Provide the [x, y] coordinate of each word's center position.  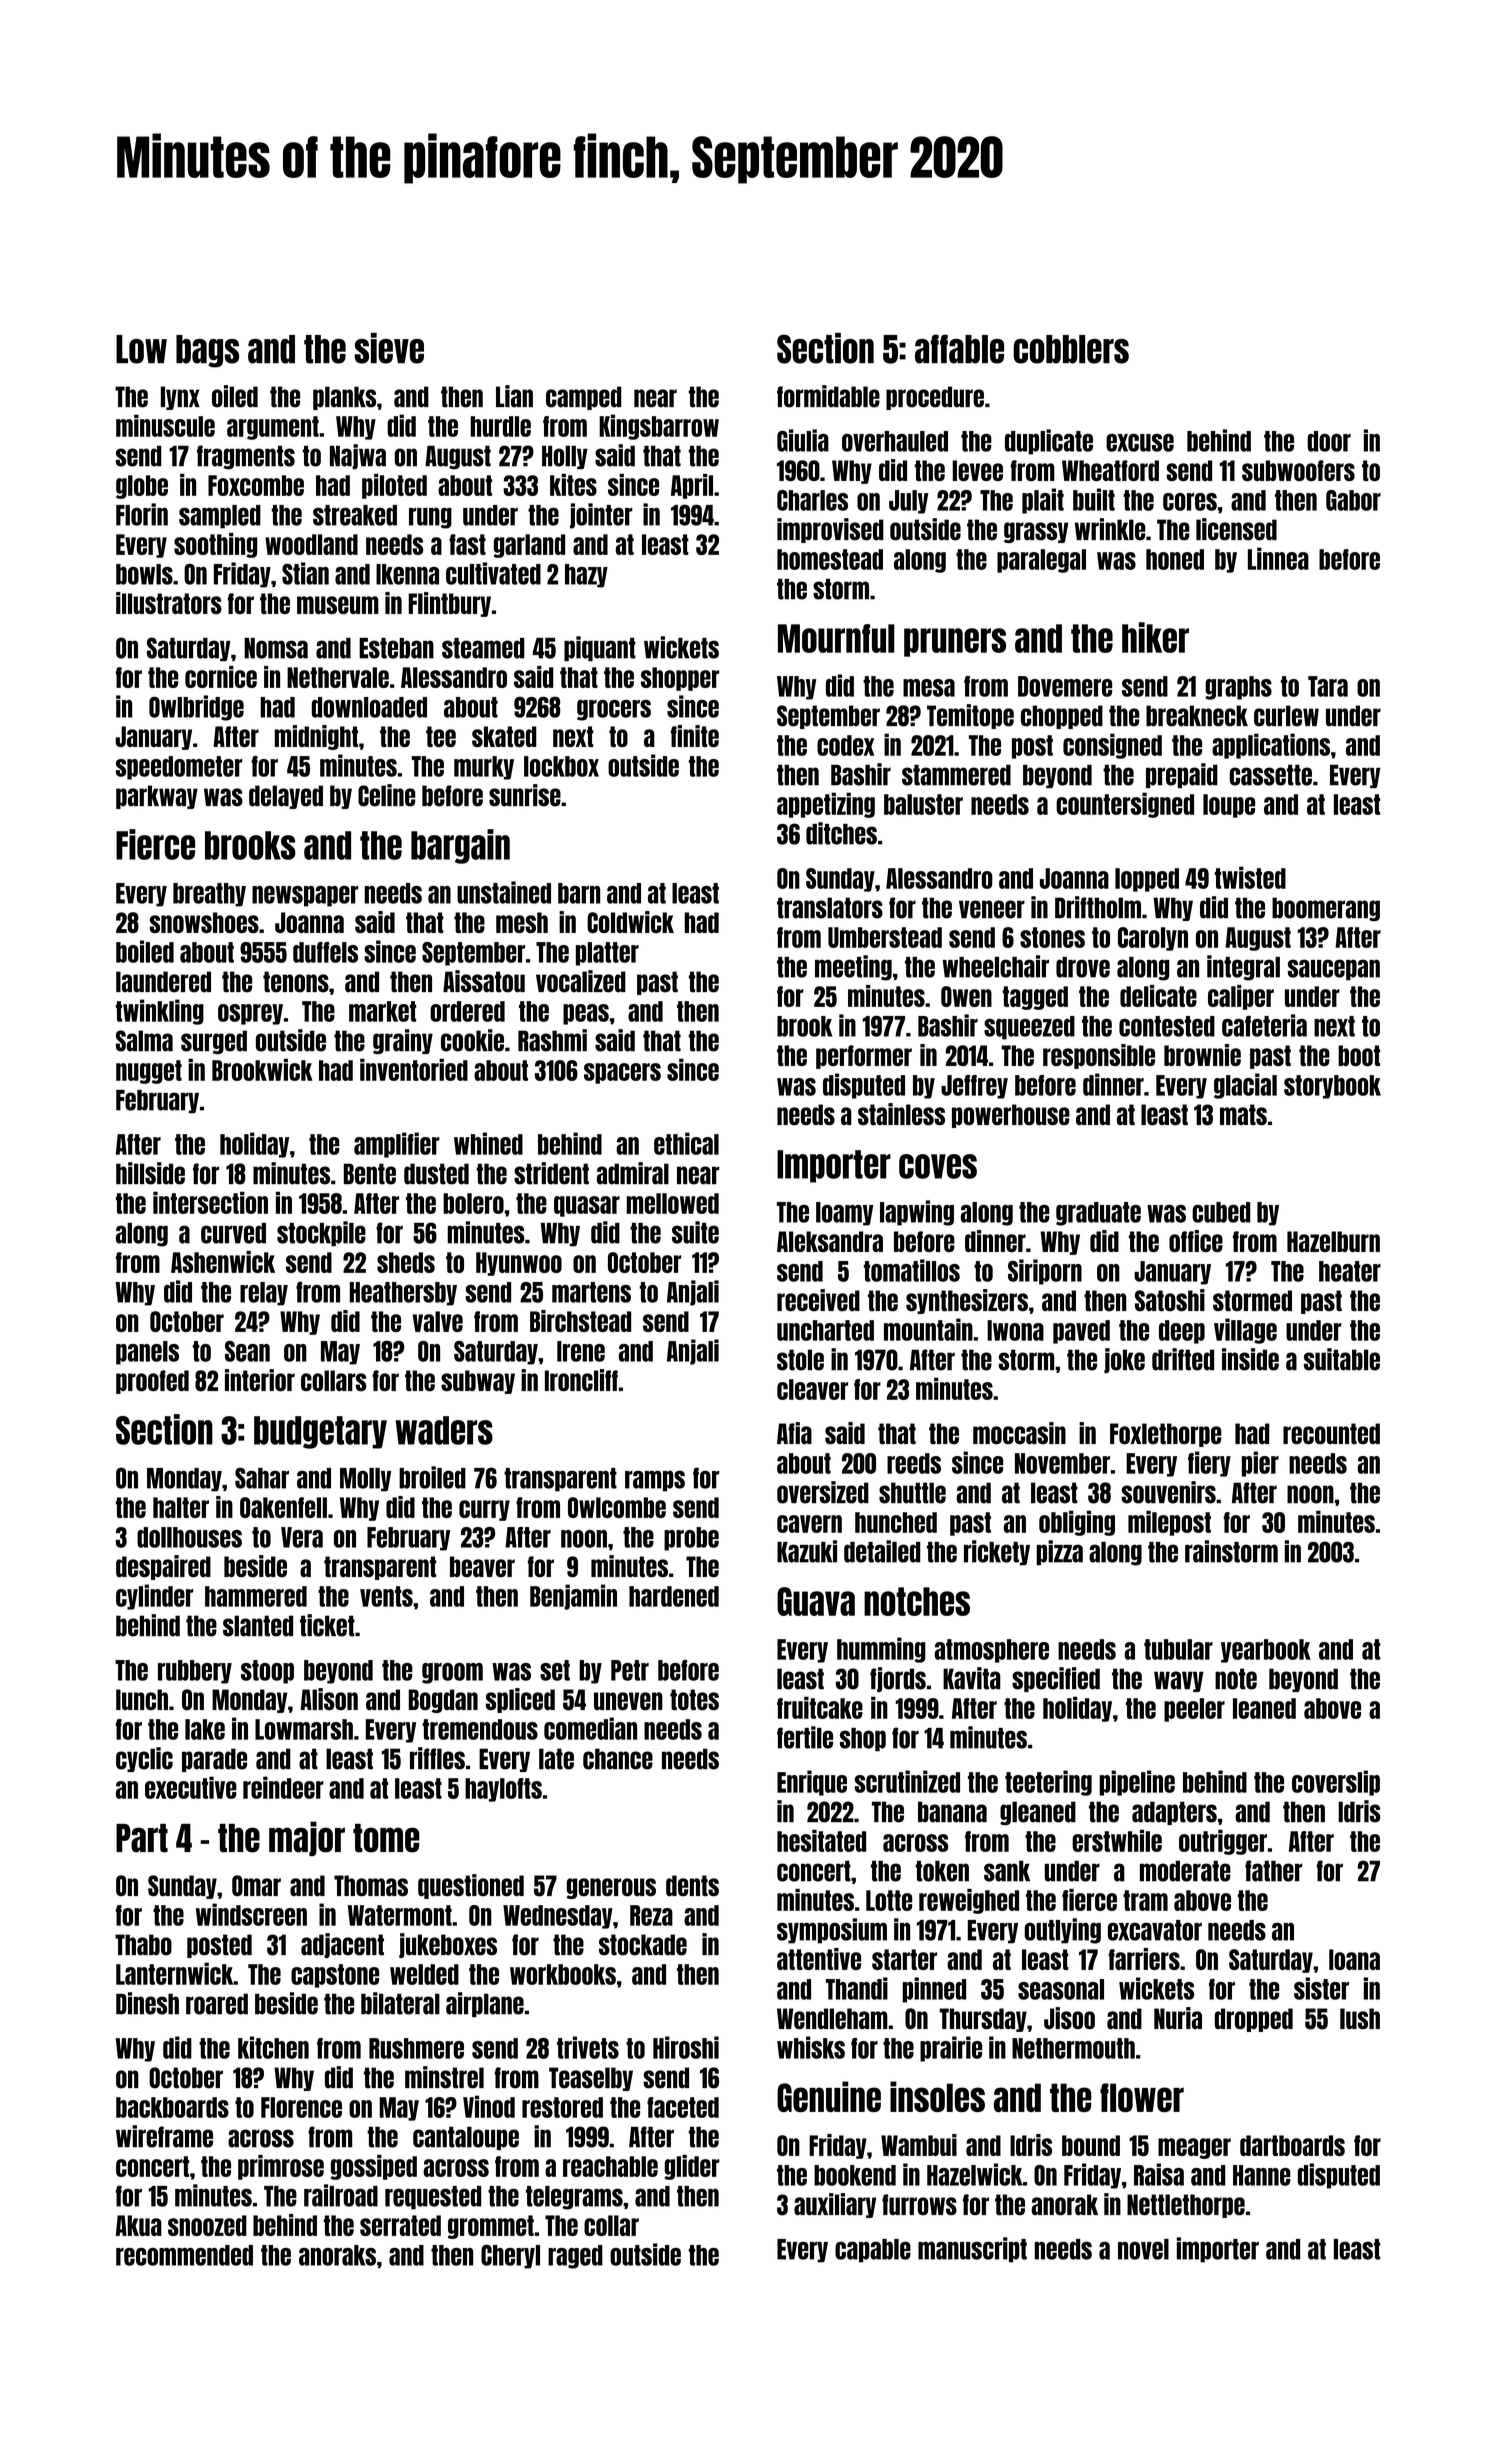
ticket [327, 1625]
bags [207, 351]
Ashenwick [223, 1262]
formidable [828, 396]
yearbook [1266, 1651]
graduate [1098, 1214]
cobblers [1071, 349]
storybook [1332, 1087]
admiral [633, 1173]
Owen [966, 996]
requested [433, 2198]
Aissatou [484, 981]
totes [694, 1700]
